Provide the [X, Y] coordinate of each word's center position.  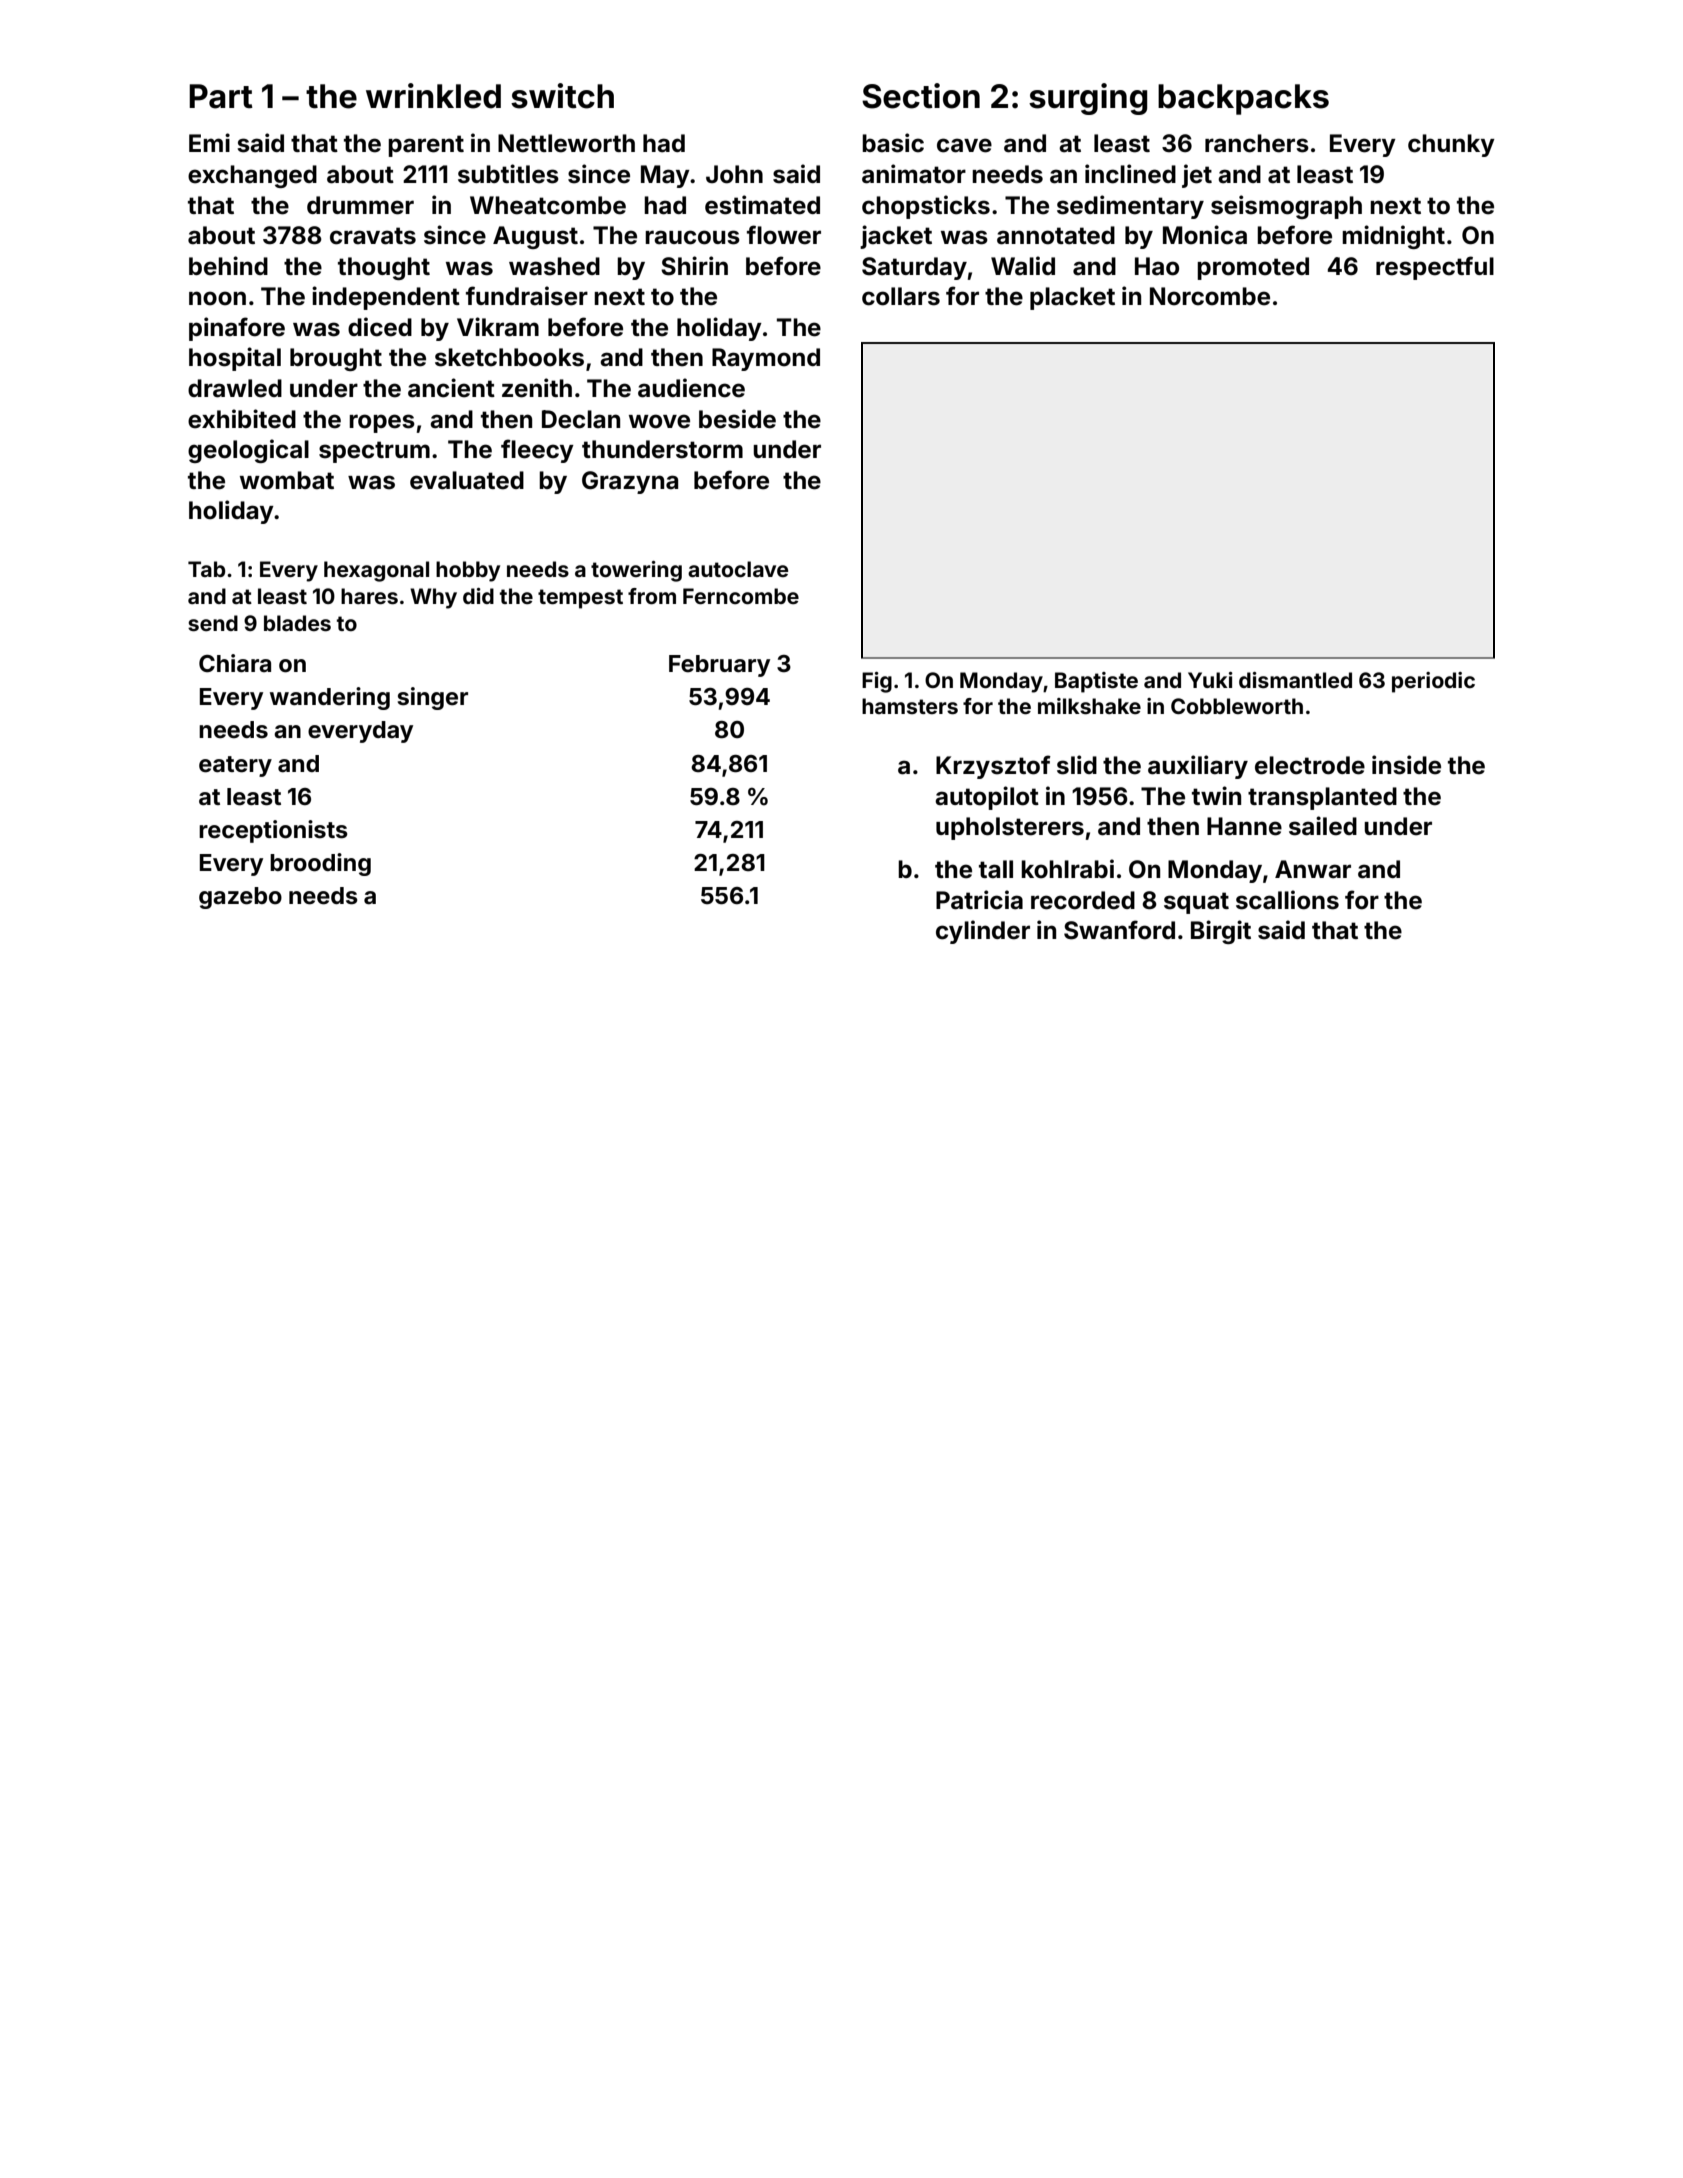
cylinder [983, 932]
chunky [1451, 145]
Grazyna [630, 482]
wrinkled [433, 96]
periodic [1433, 682]
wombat [287, 480]
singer [433, 698]
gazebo [240, 898]
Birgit [1221, 932]
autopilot [987, 798]
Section [921, 96]
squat [1196, 903]
